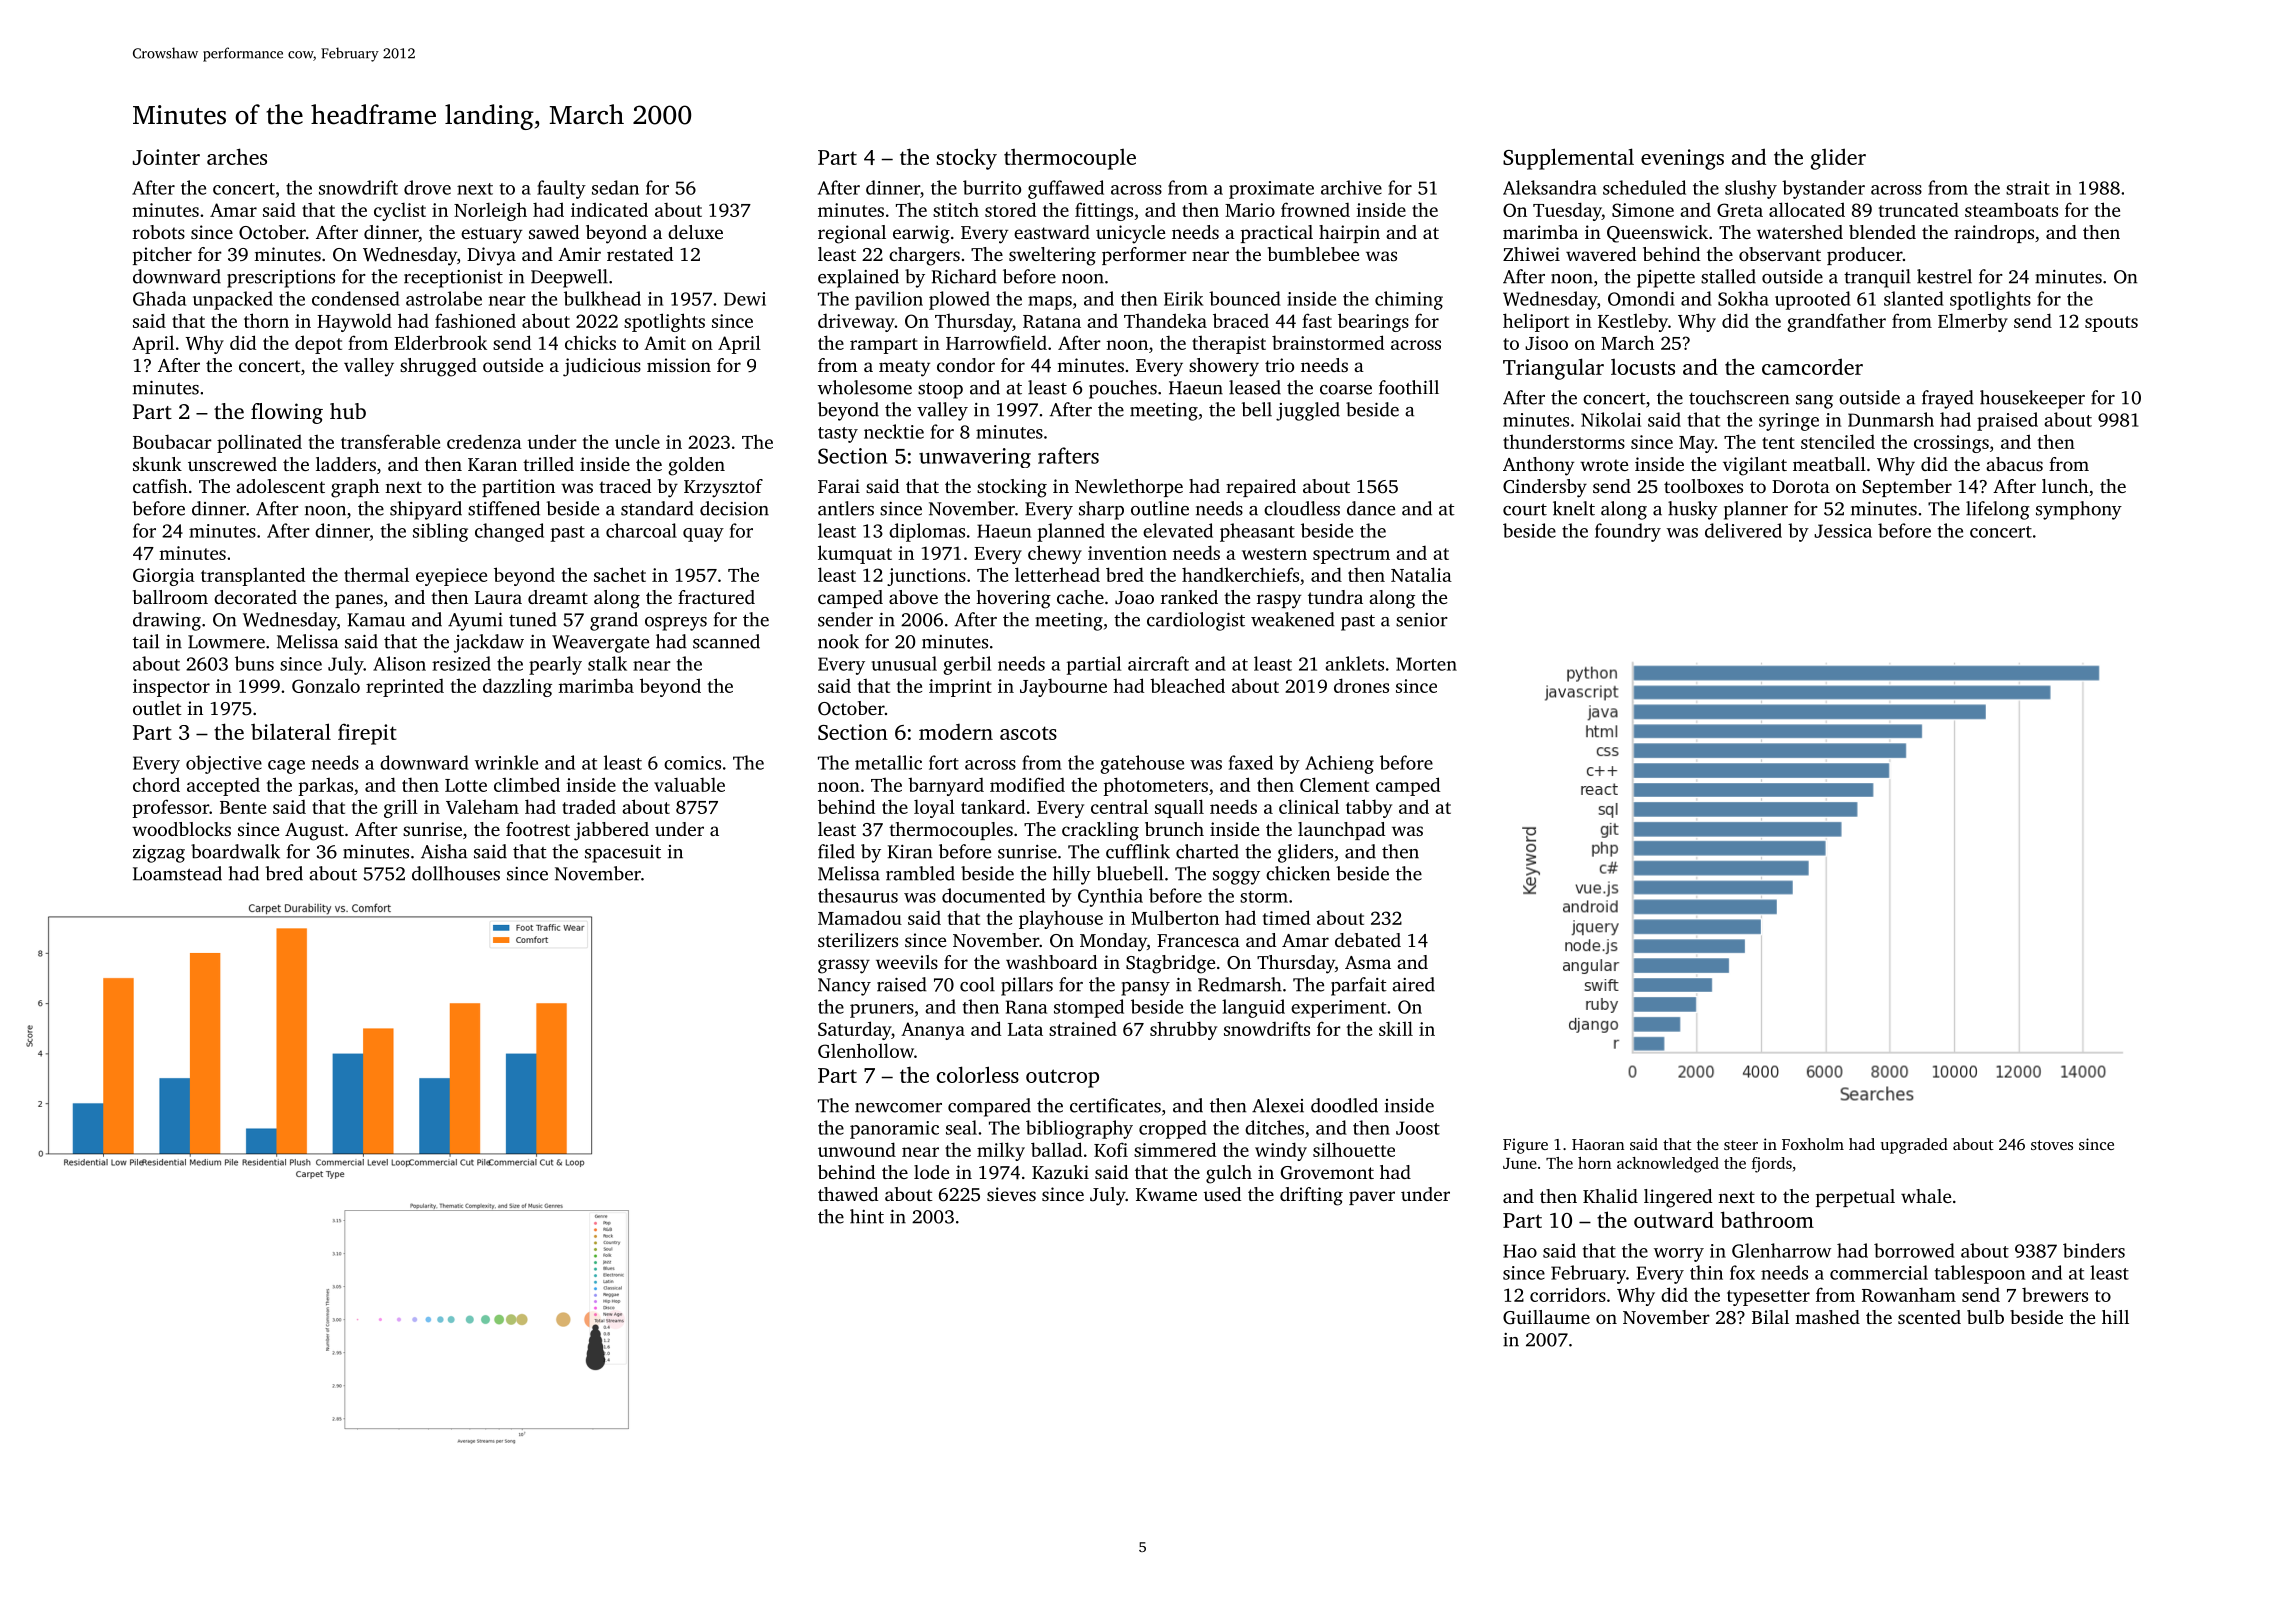 Image resolution: width=2277 pixels, height=1610 pixels. Describe the element at coordinates (1985, 1317) in the image. I see `bulb` at that location.
